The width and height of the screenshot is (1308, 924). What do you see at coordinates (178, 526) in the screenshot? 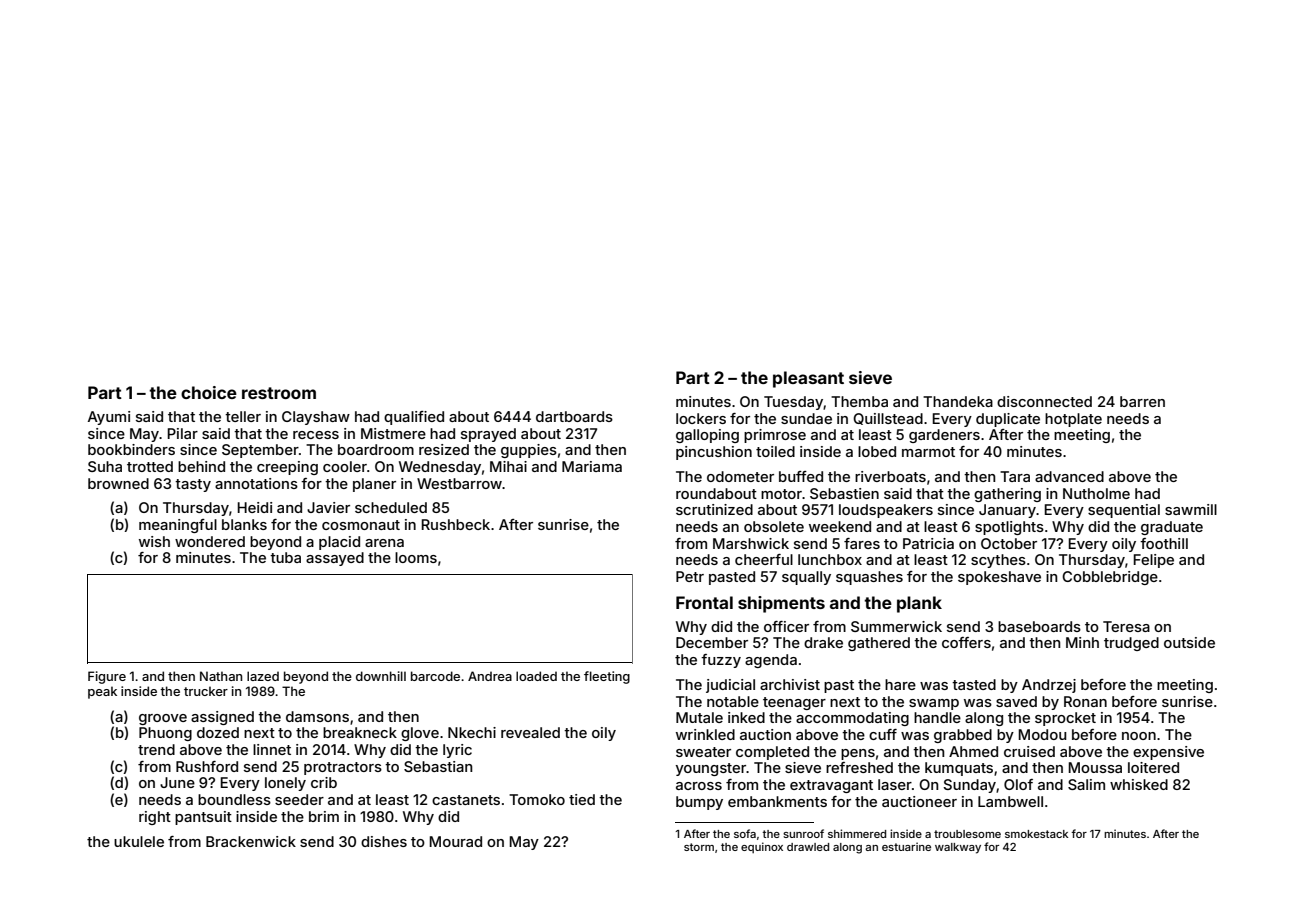
I see `meaningful` at bounding box center [178, 526].
